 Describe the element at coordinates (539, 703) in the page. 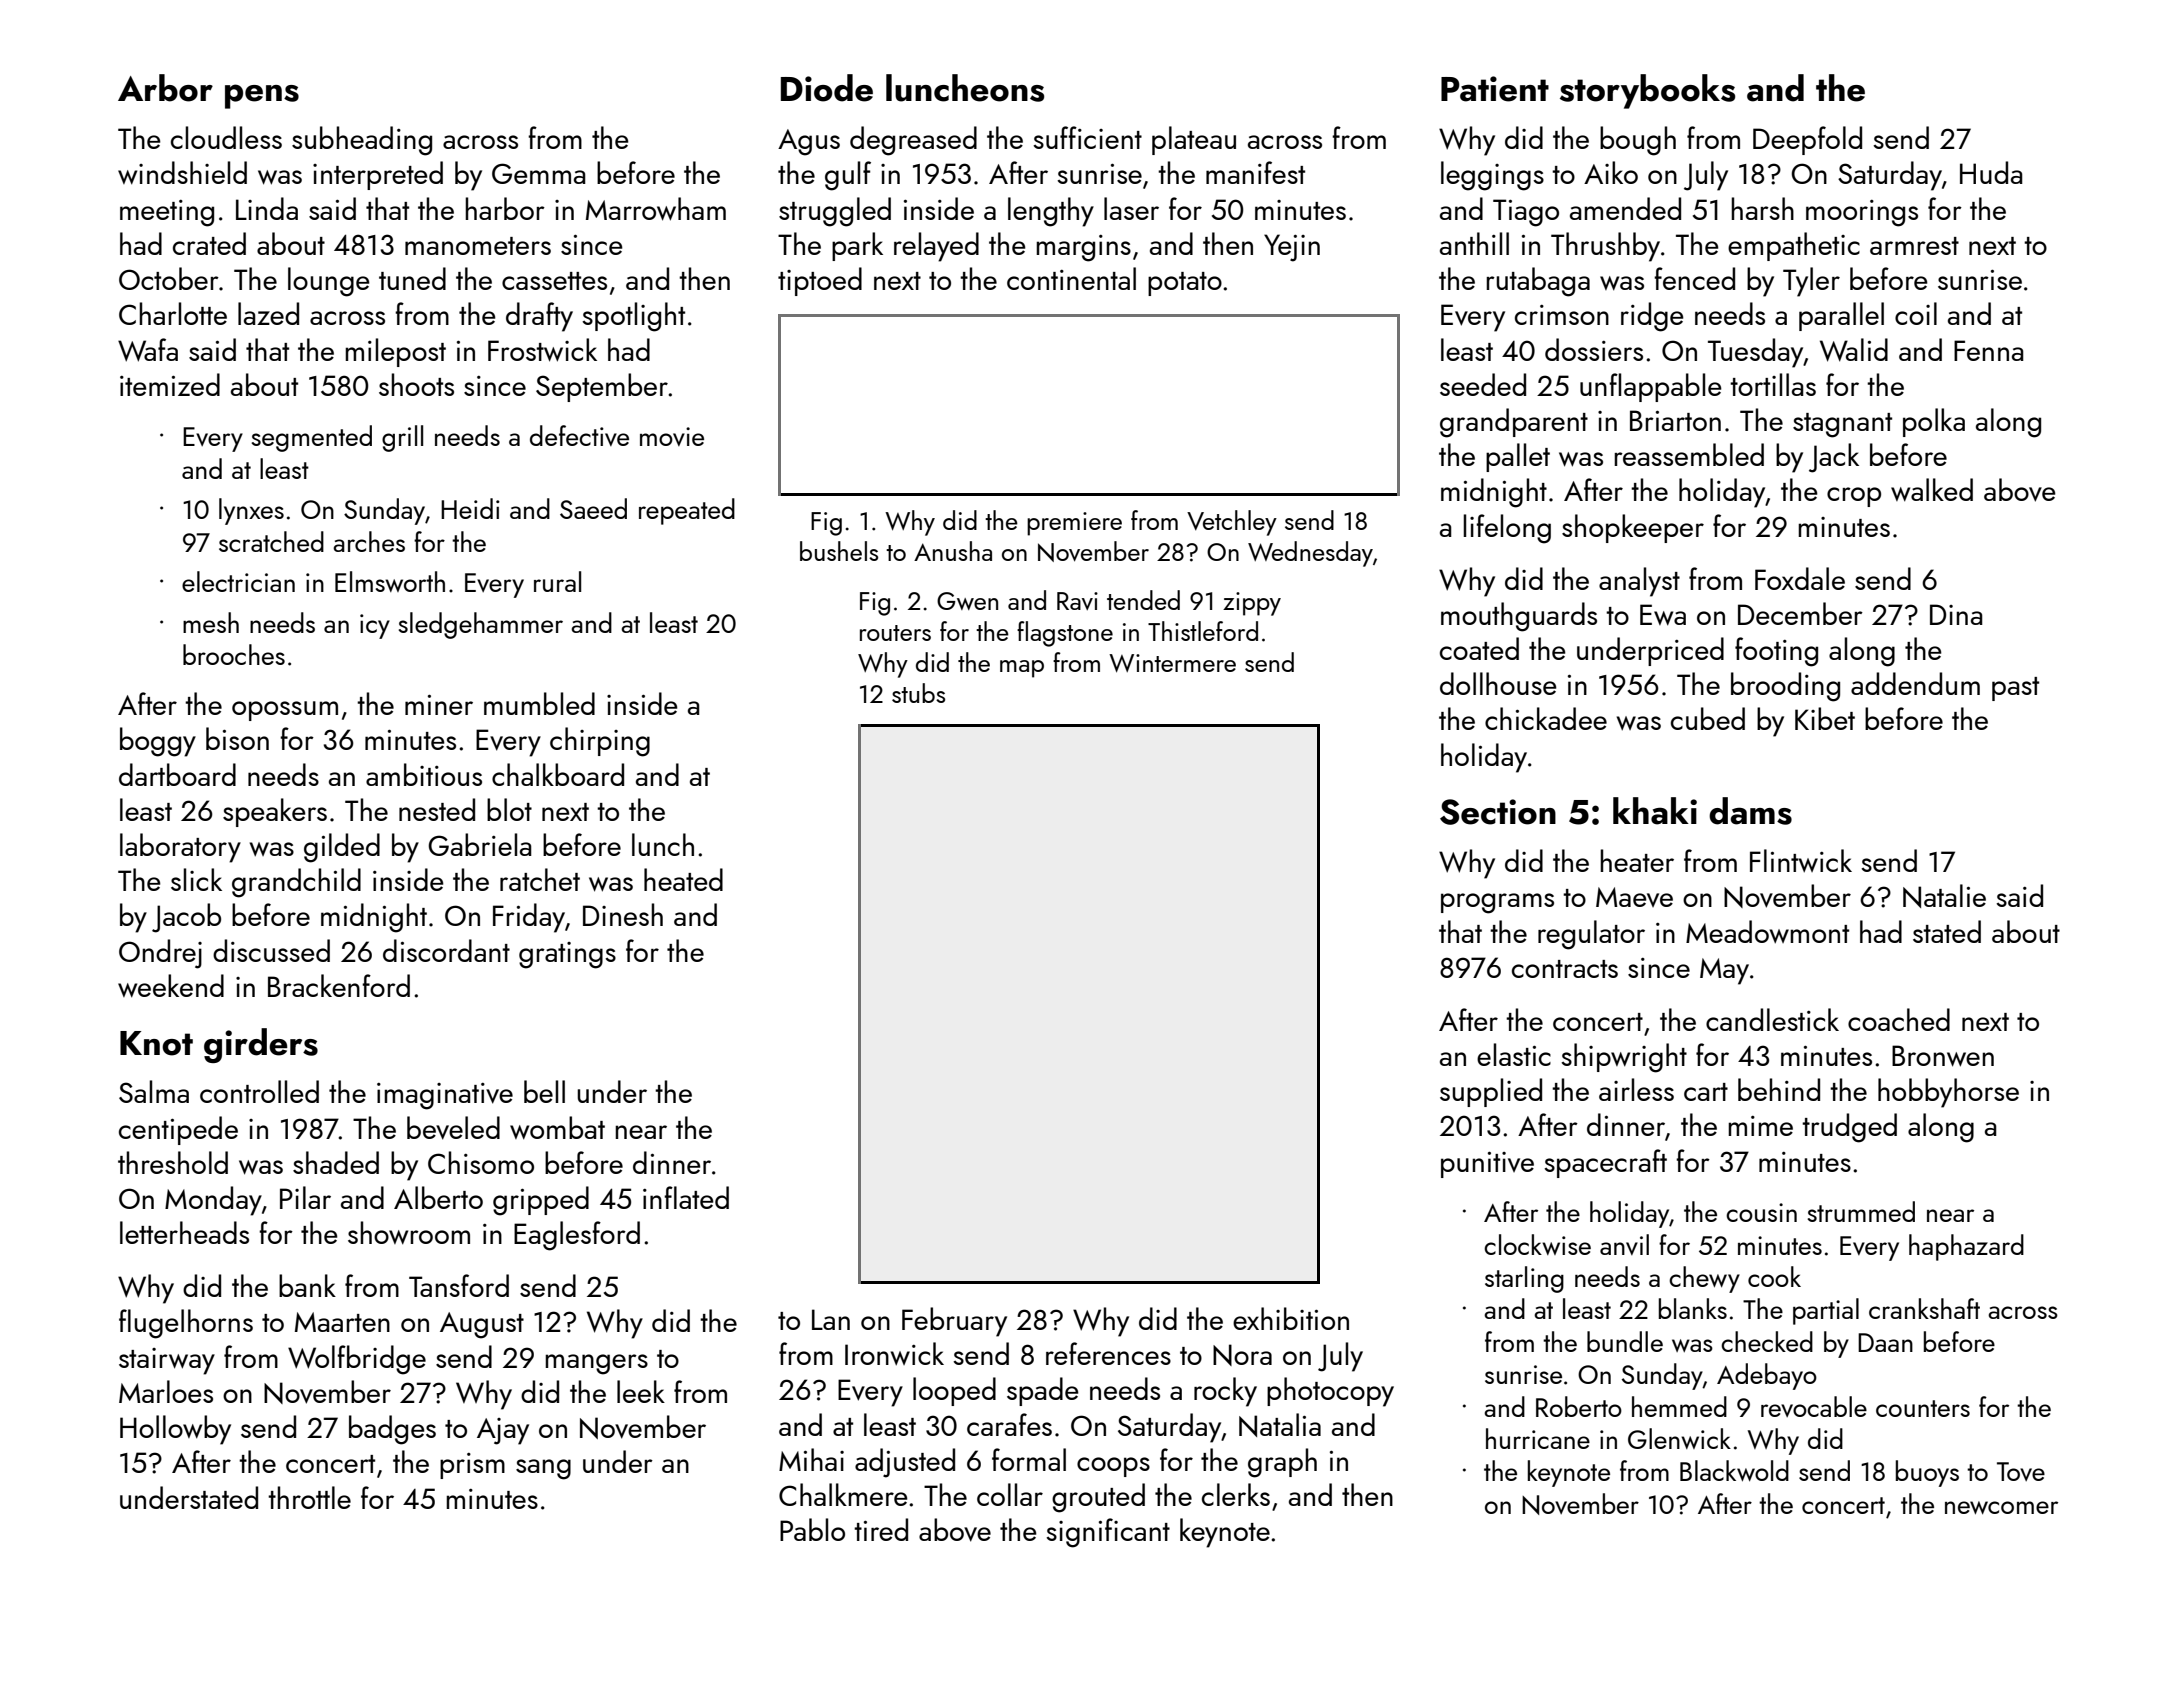

I see `mumbled` at that location.
